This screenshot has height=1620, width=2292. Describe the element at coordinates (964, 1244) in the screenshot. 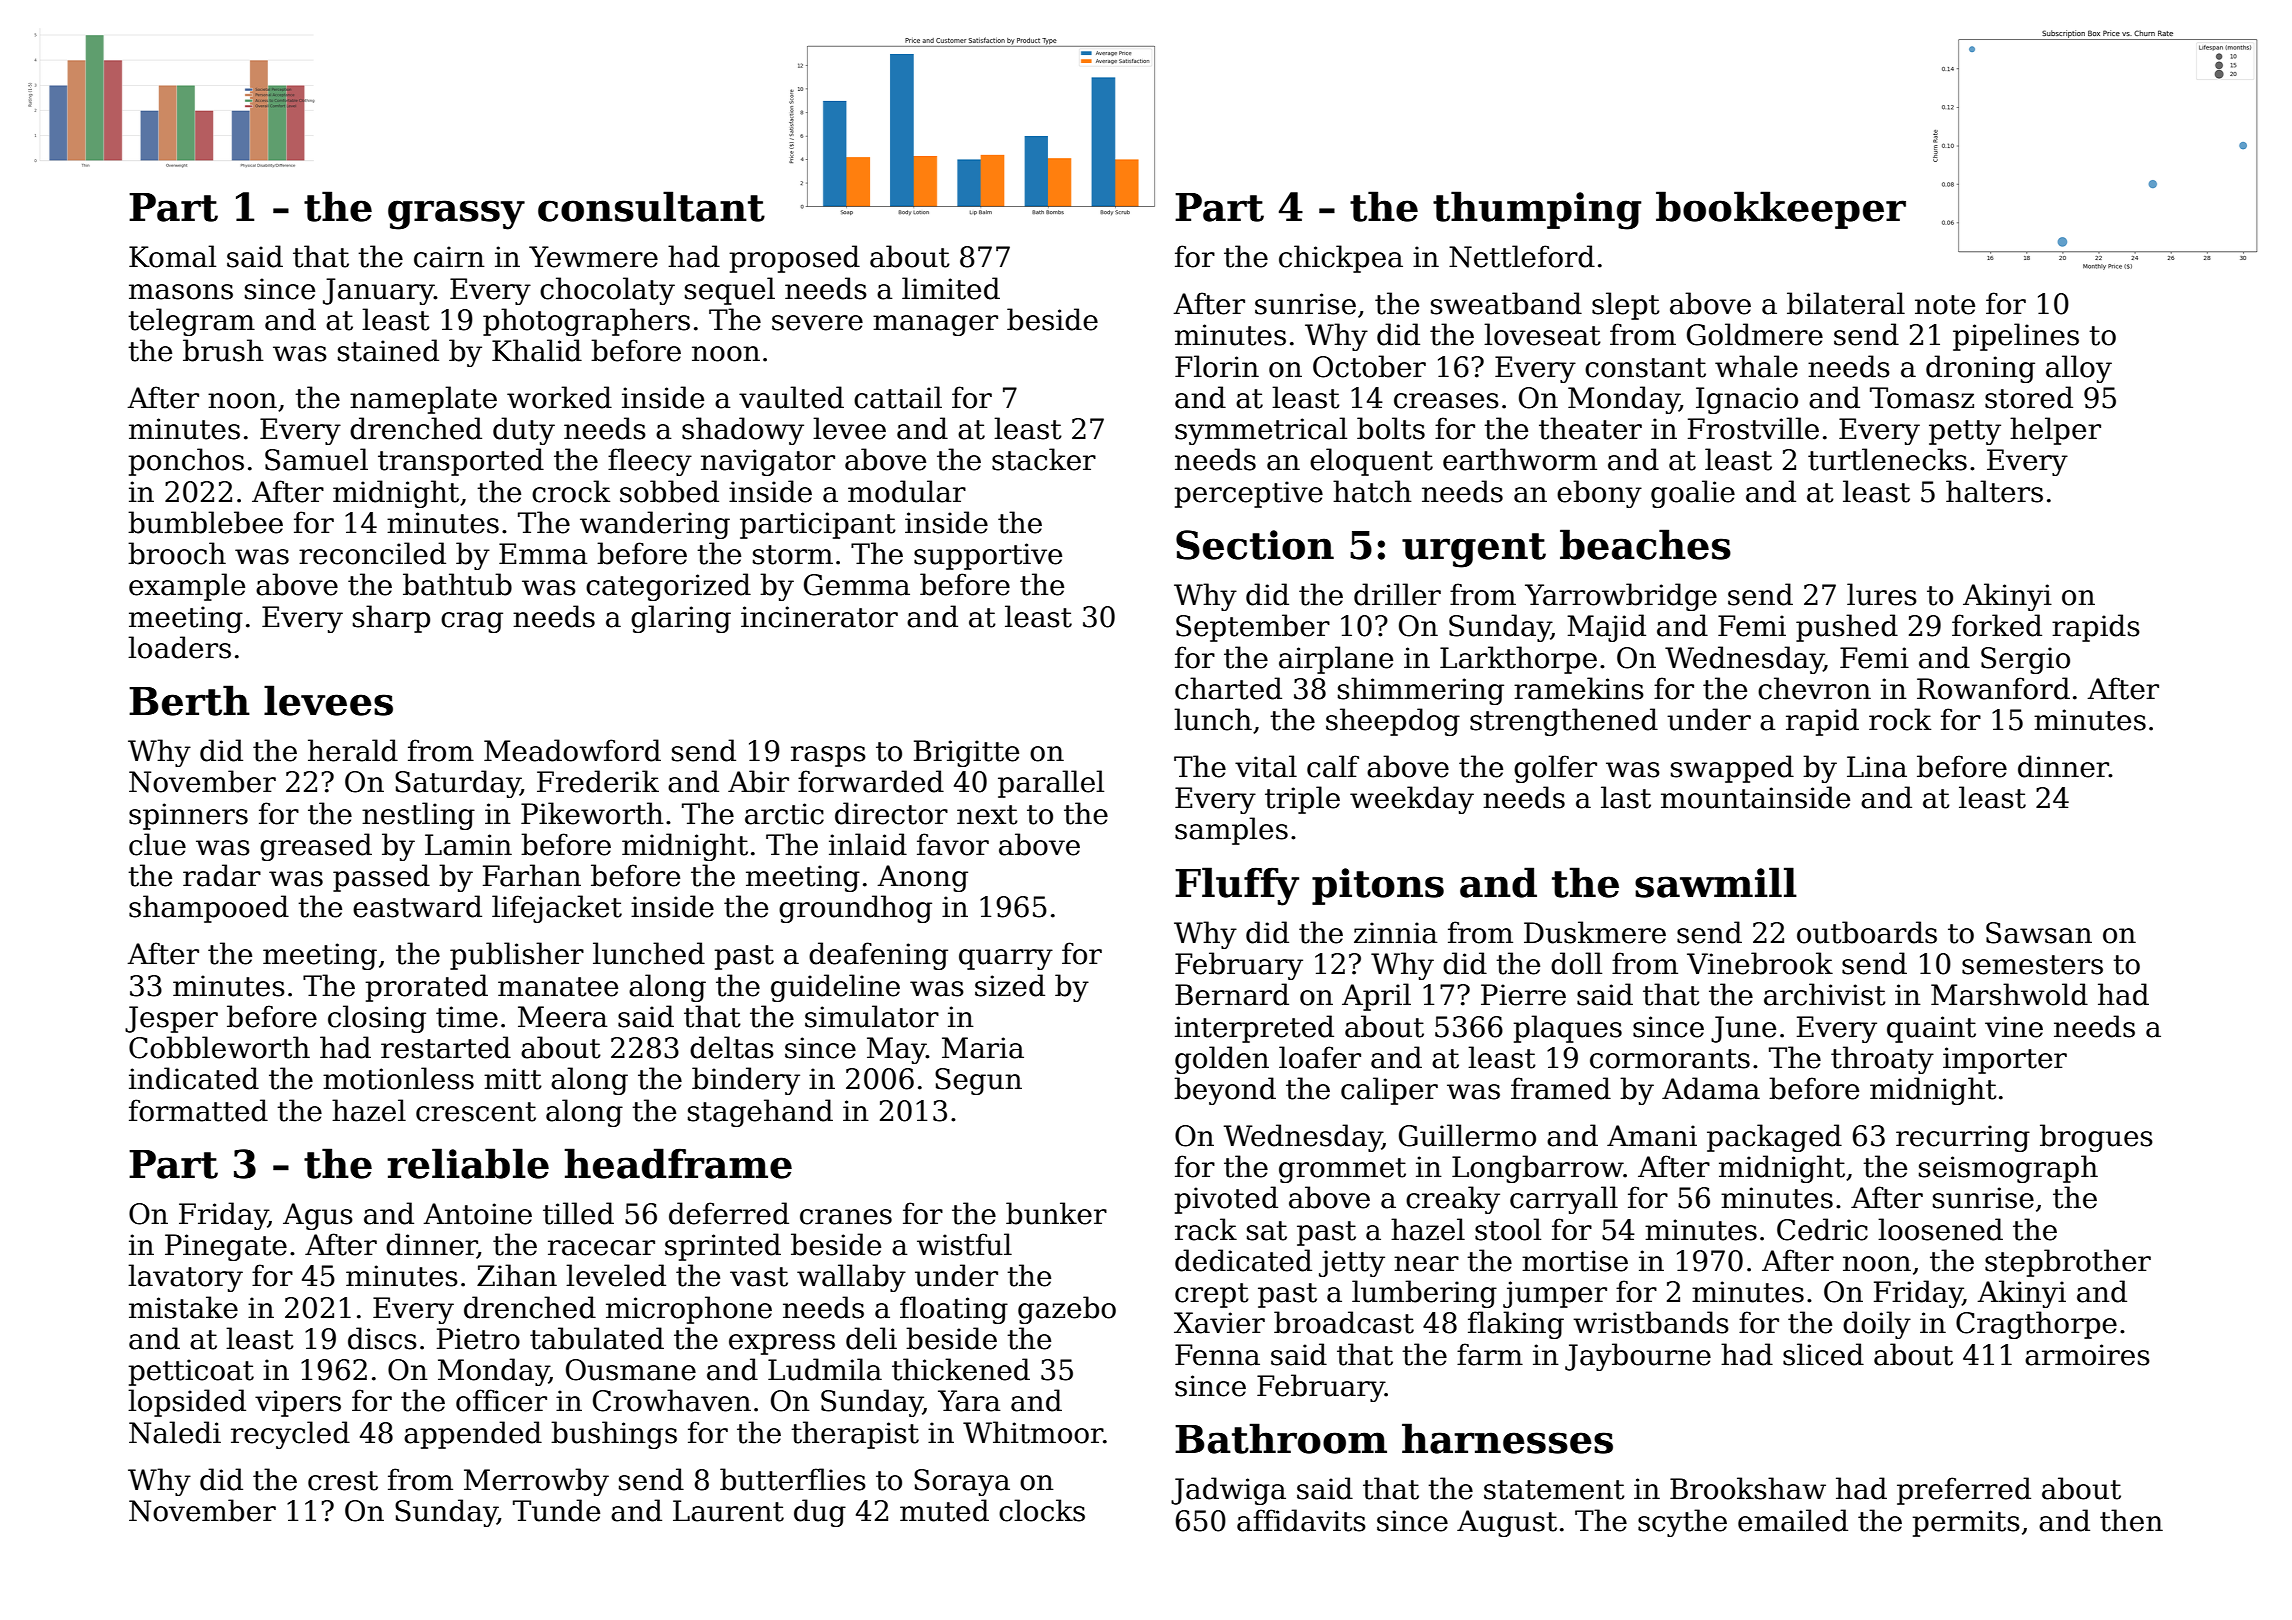

I see `wistful` at that location.
